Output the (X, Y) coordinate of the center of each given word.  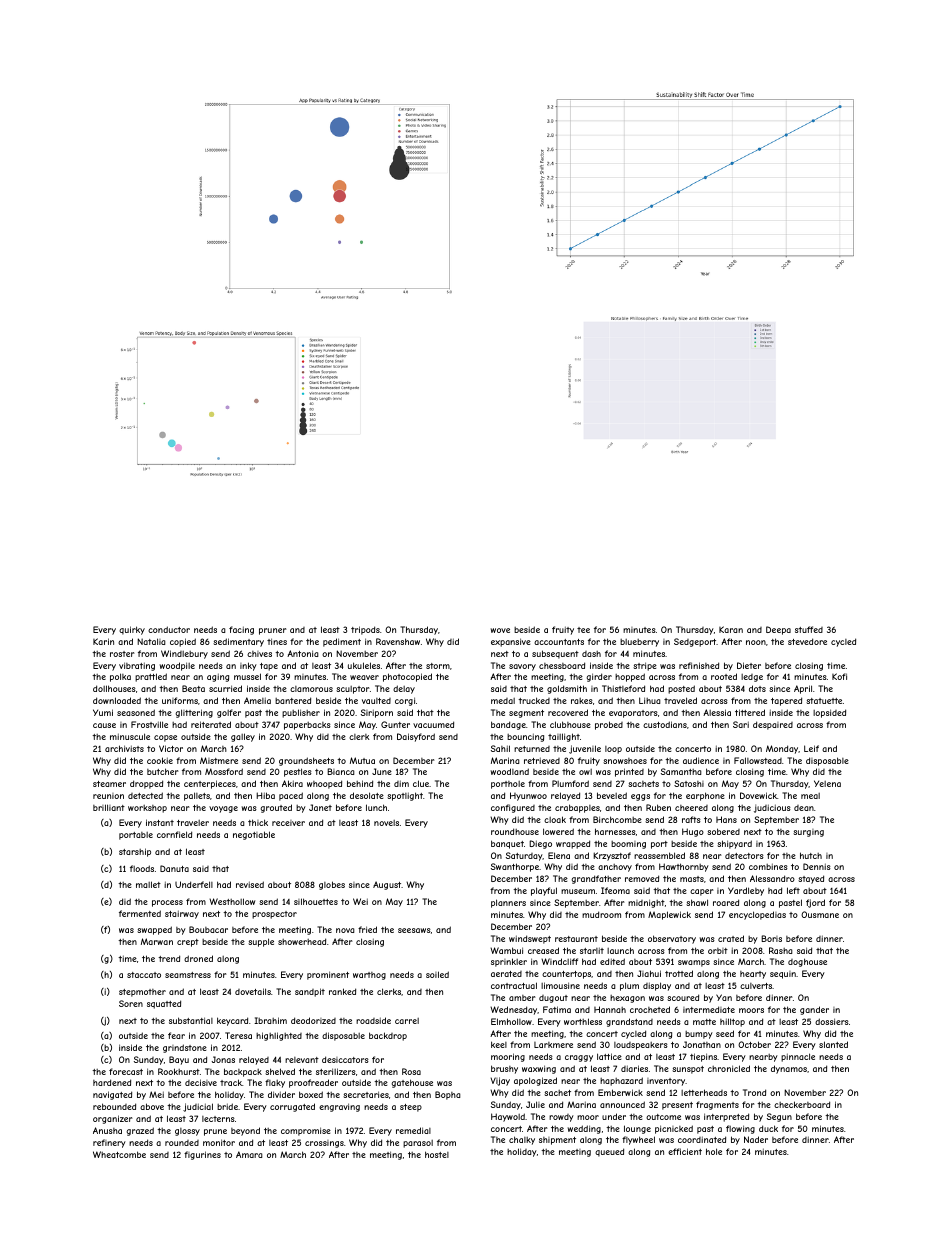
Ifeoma (615, 890)
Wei (360, 901)
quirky (132, 630)
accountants (559, 642)
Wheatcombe (119, 1154)
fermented (140, 913)
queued (609, 1152)
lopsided (829, 713)
